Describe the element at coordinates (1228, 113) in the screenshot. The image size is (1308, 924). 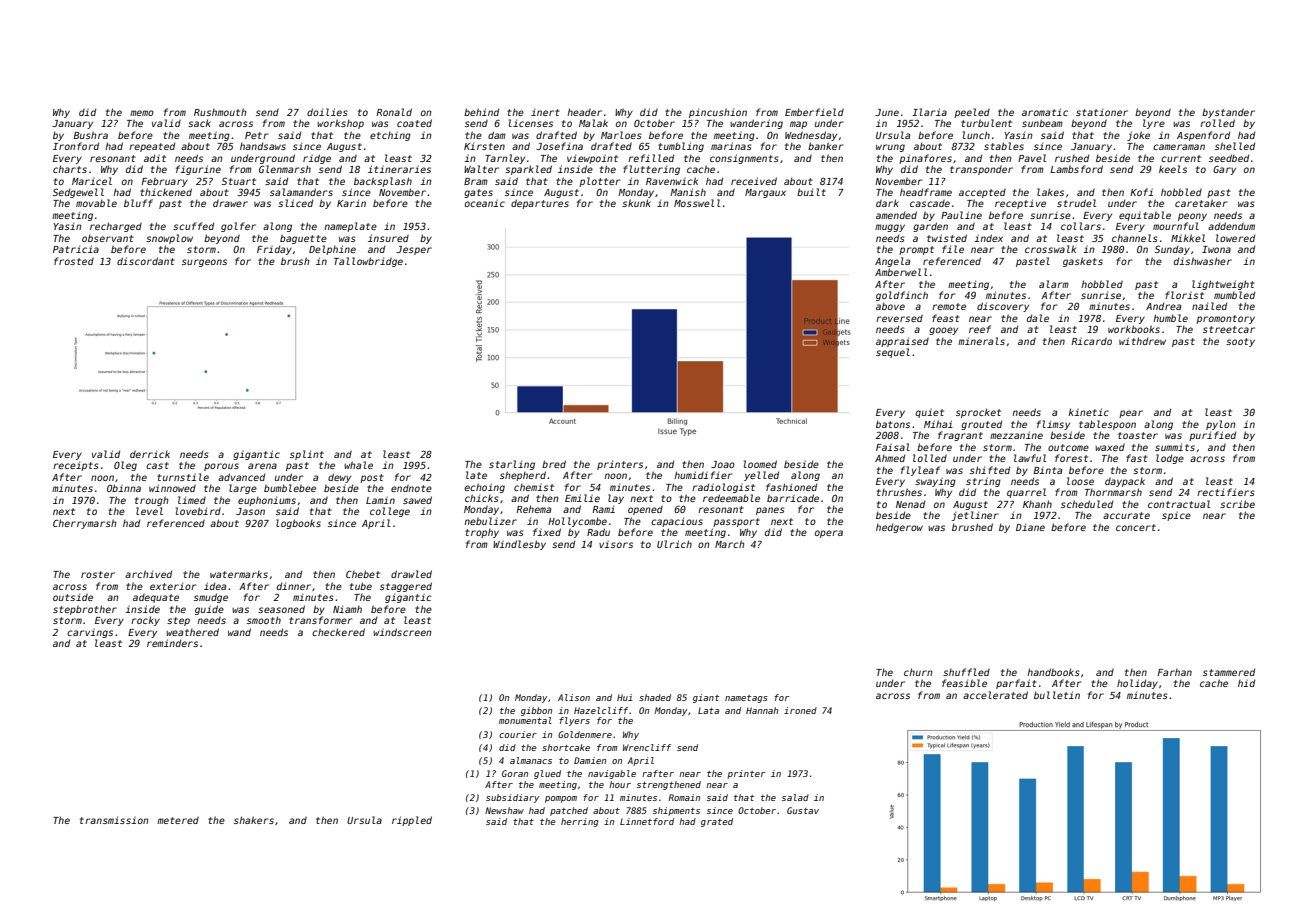
I see `bystander` at that location.
